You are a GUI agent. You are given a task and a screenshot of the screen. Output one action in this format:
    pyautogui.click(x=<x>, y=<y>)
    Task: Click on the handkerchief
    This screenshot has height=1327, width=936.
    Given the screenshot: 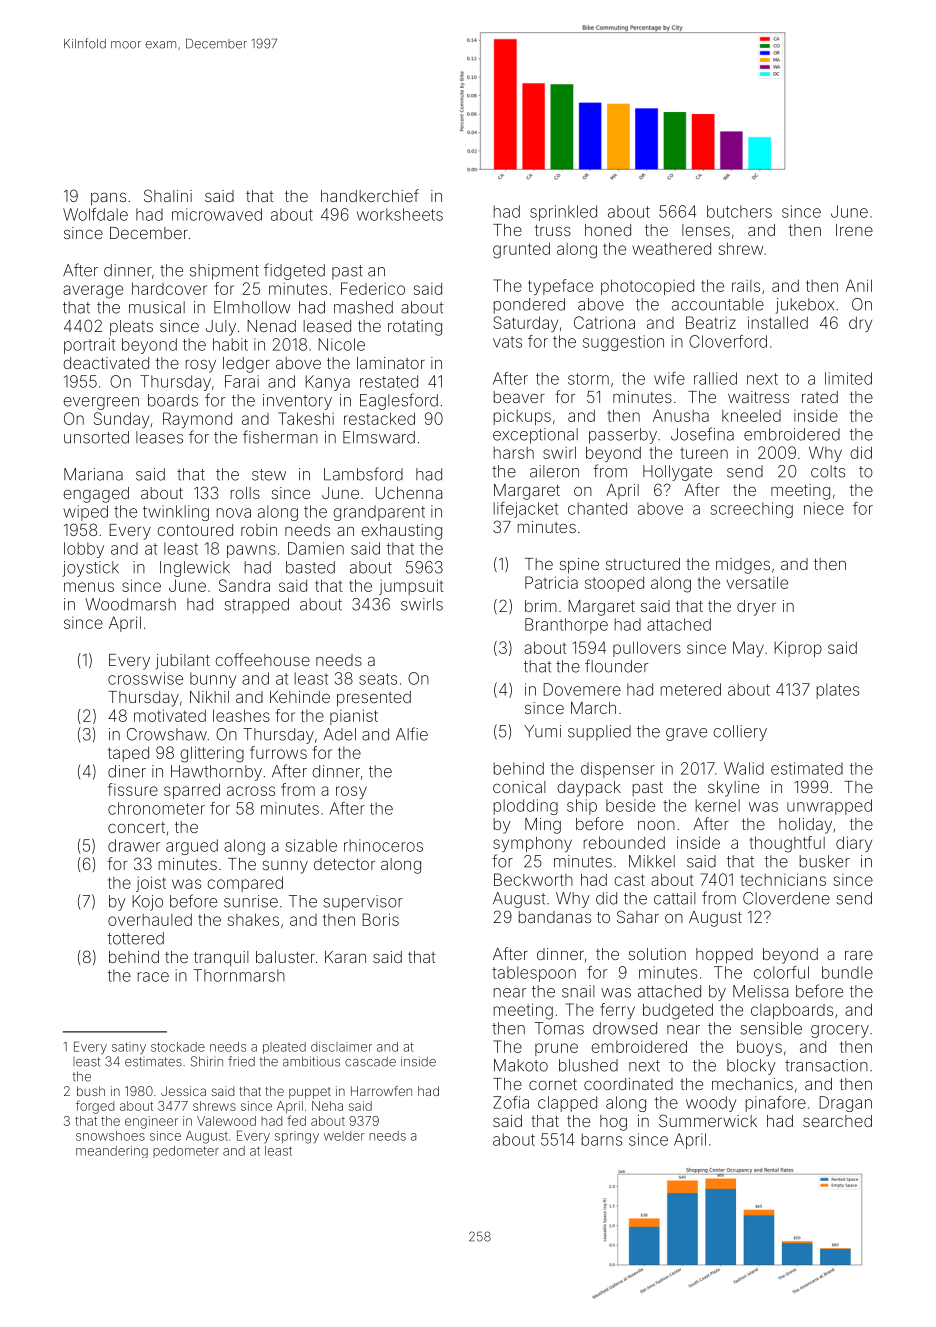 What is the action you would take?
    pyautogui.click(x=370, y=195)
